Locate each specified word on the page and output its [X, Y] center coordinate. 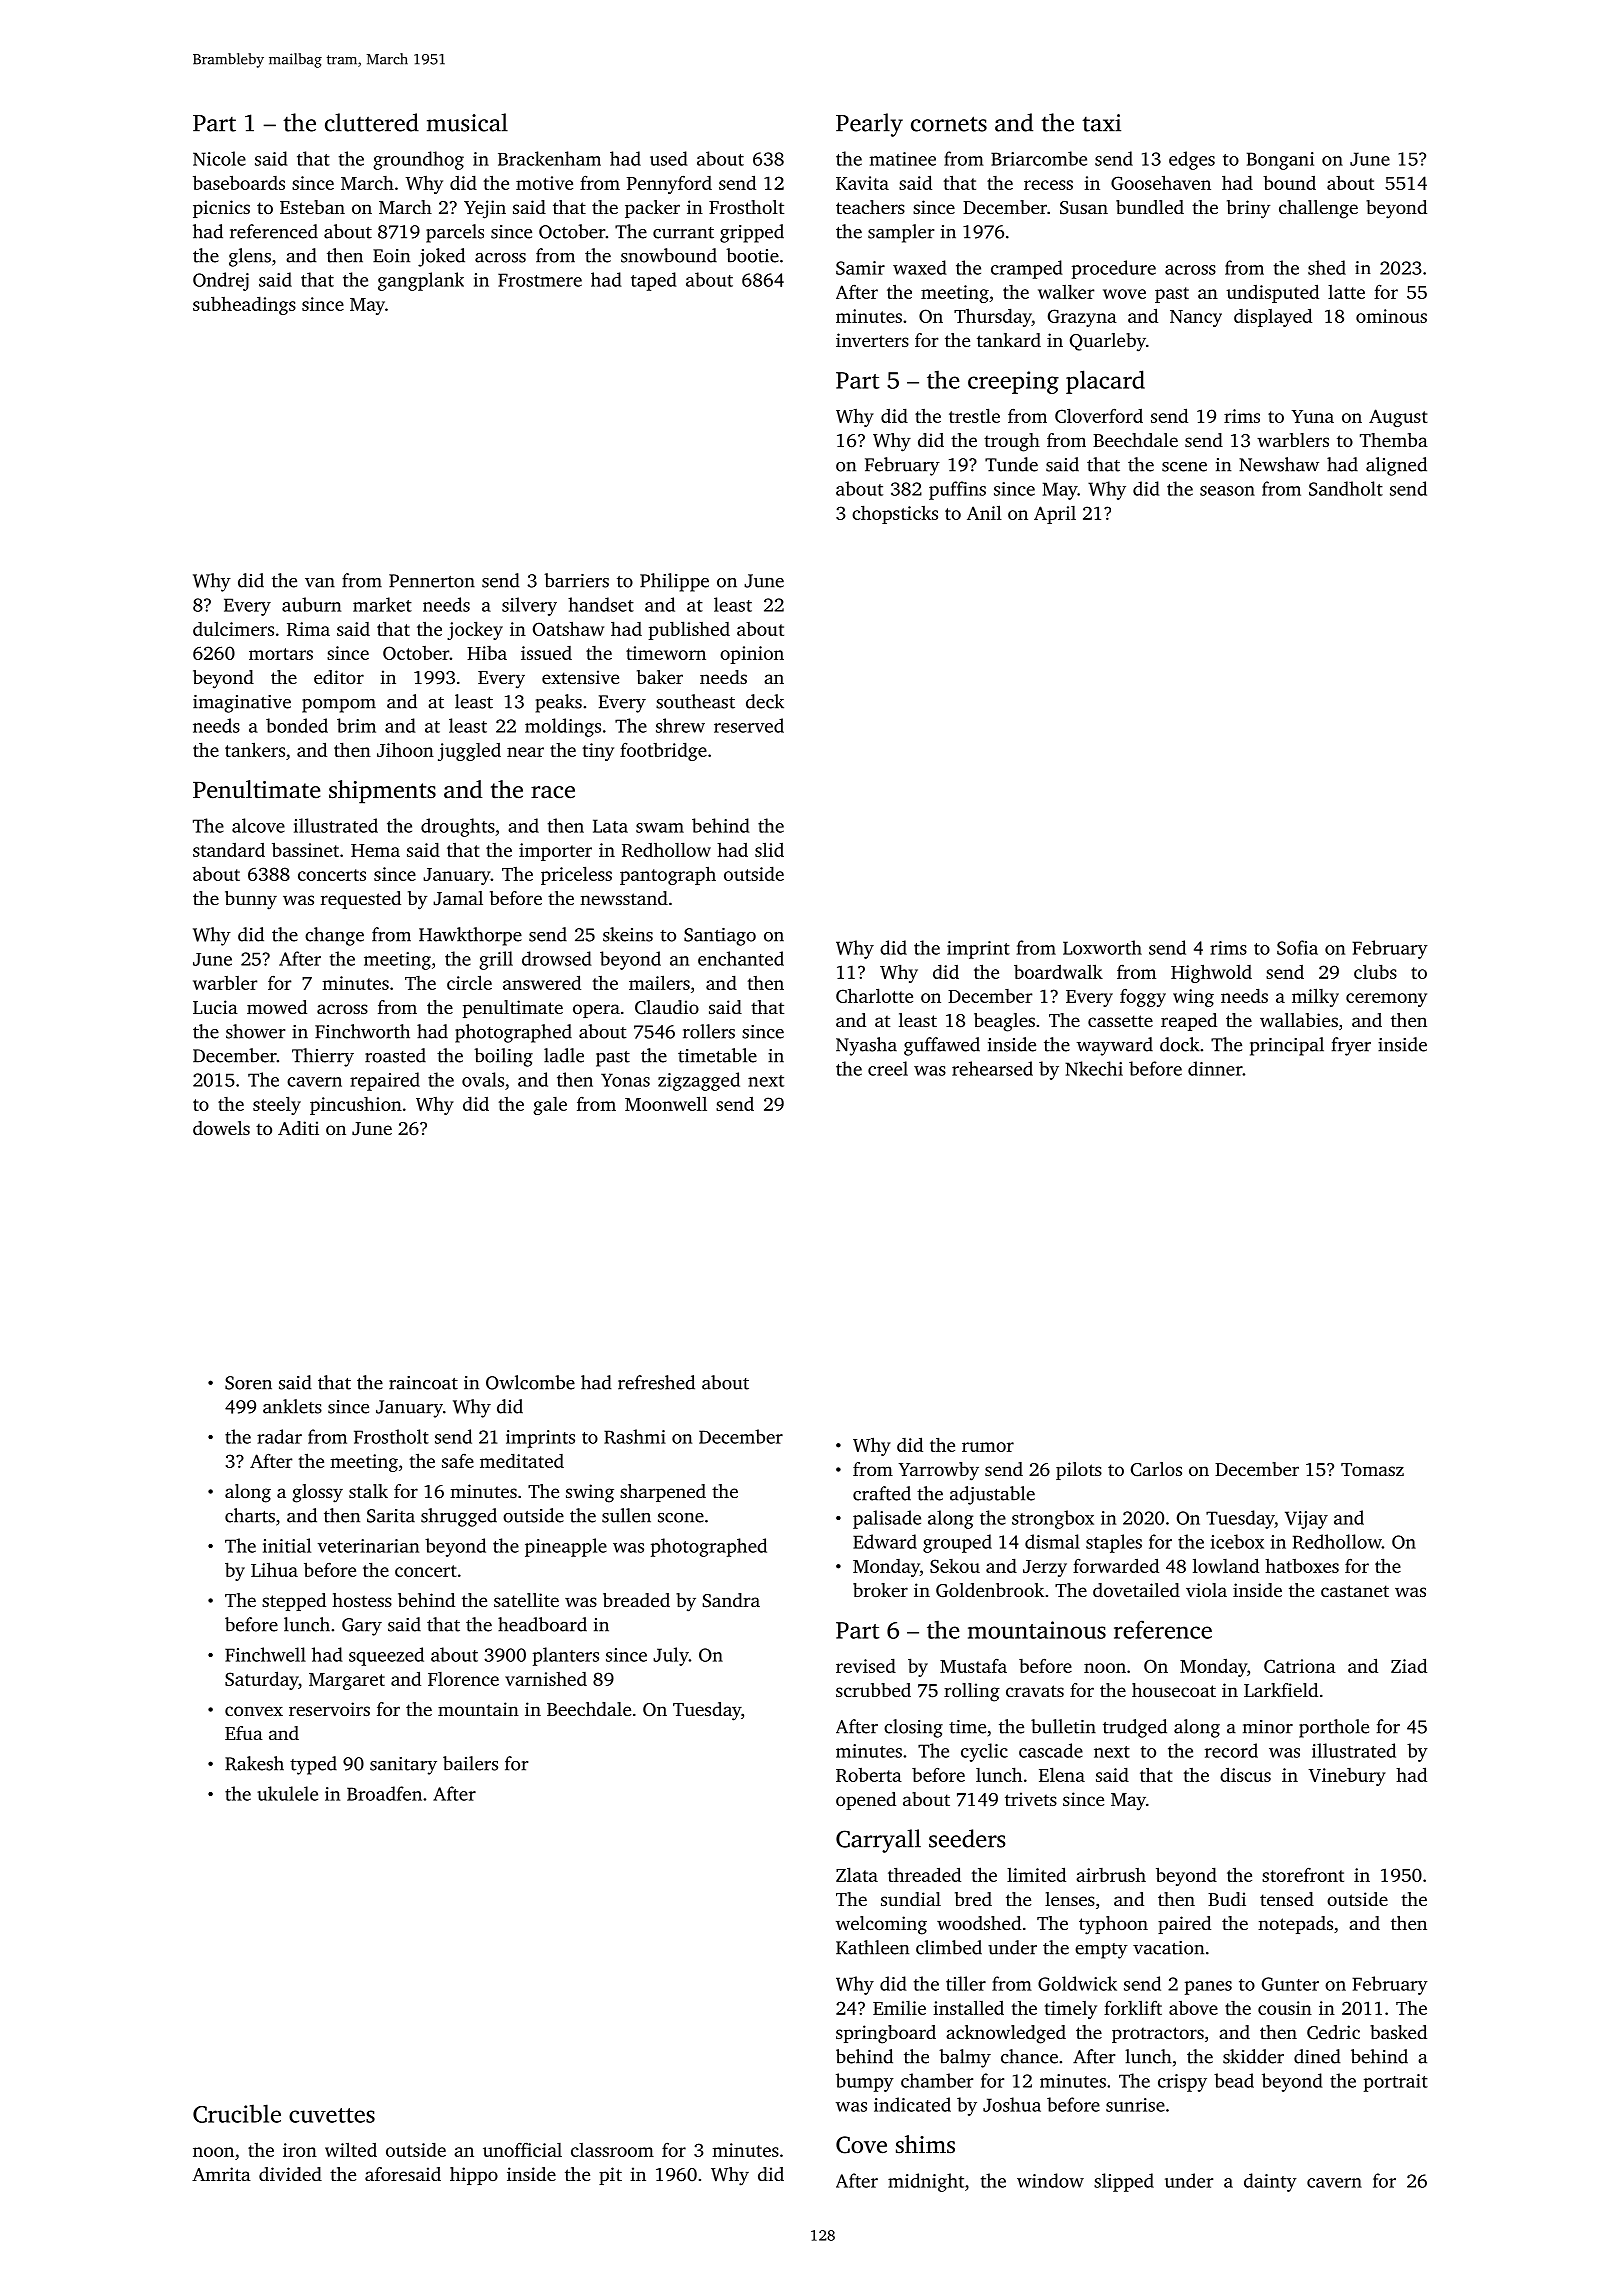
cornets [949, 124]
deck [765, 701]
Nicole [219, 158]
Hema [375, 850]
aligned [1396, 466]
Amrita [221, 2174]
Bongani [1280, 161]
